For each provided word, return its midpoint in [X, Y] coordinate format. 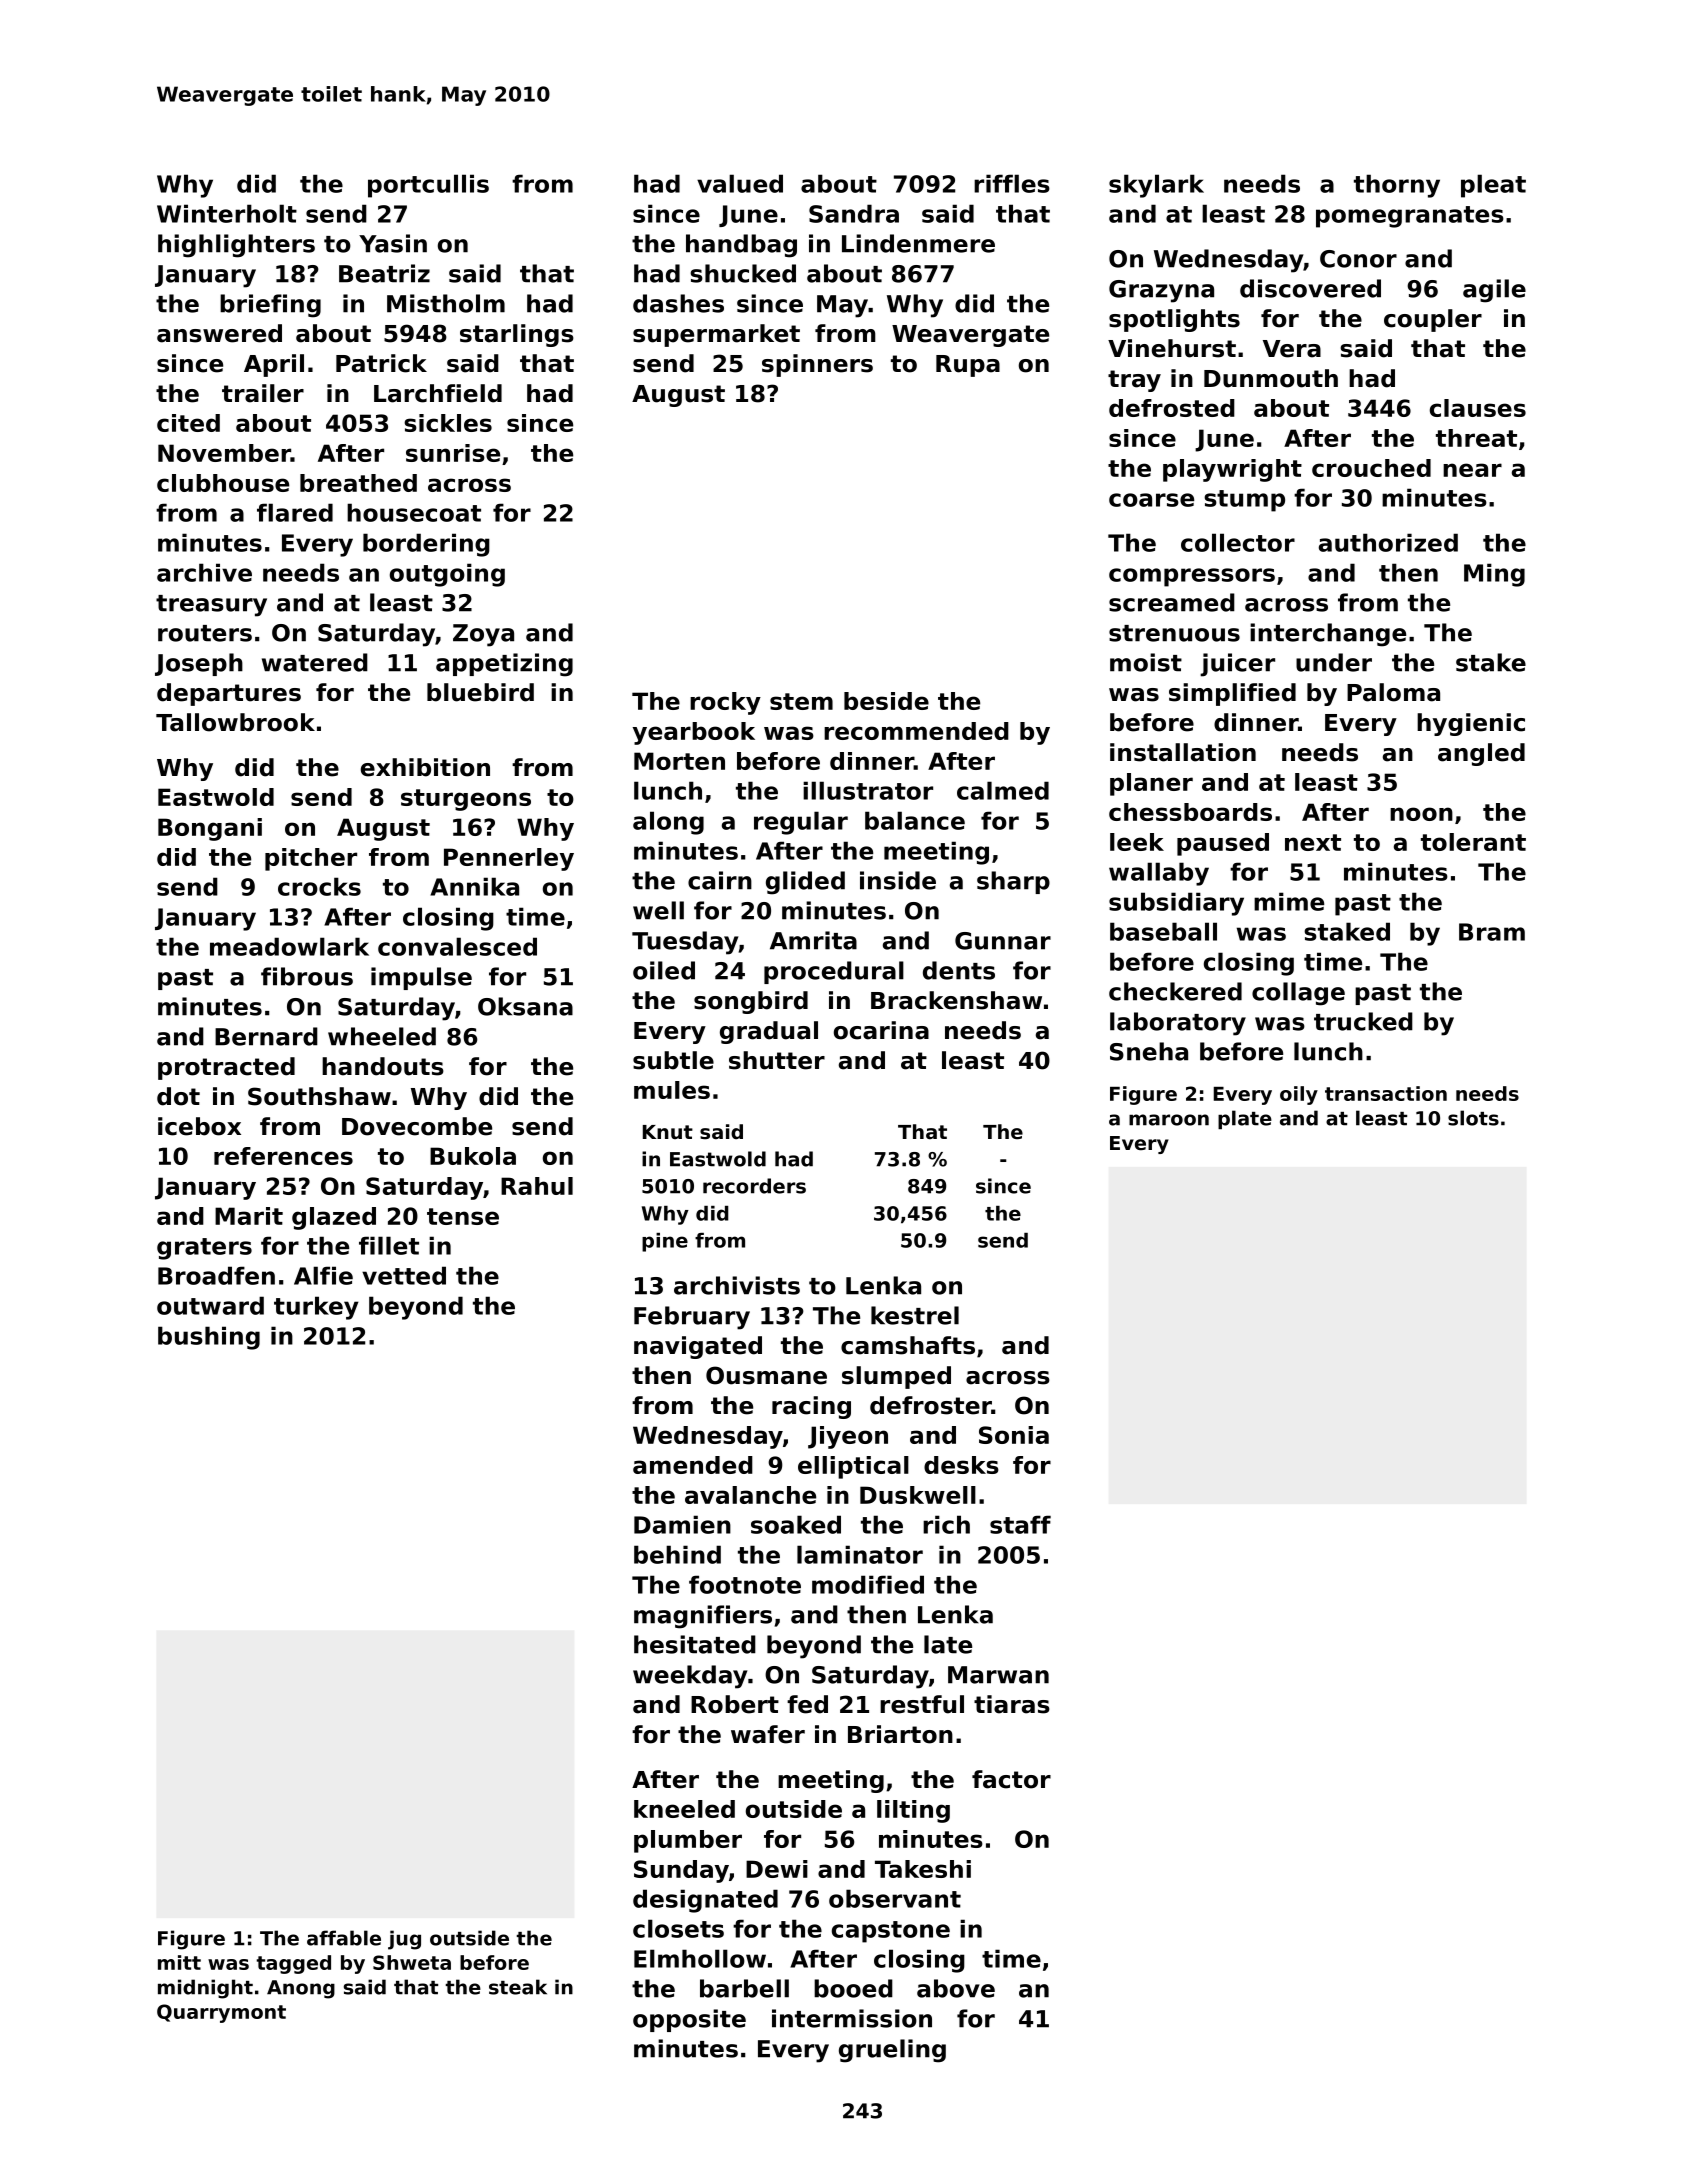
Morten [679, 761]
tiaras [1012, 1704]
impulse [421, 978]
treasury [211, 606]
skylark [1156, 186]
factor [1011, 1779]
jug [404, 1940]
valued [740, 183]
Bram [1492, 932]
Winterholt [227, 213]
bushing [209, 1338]
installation [1183, 752]
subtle [673, 1060]
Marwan [998, 1675]
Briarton [900, 1734]
